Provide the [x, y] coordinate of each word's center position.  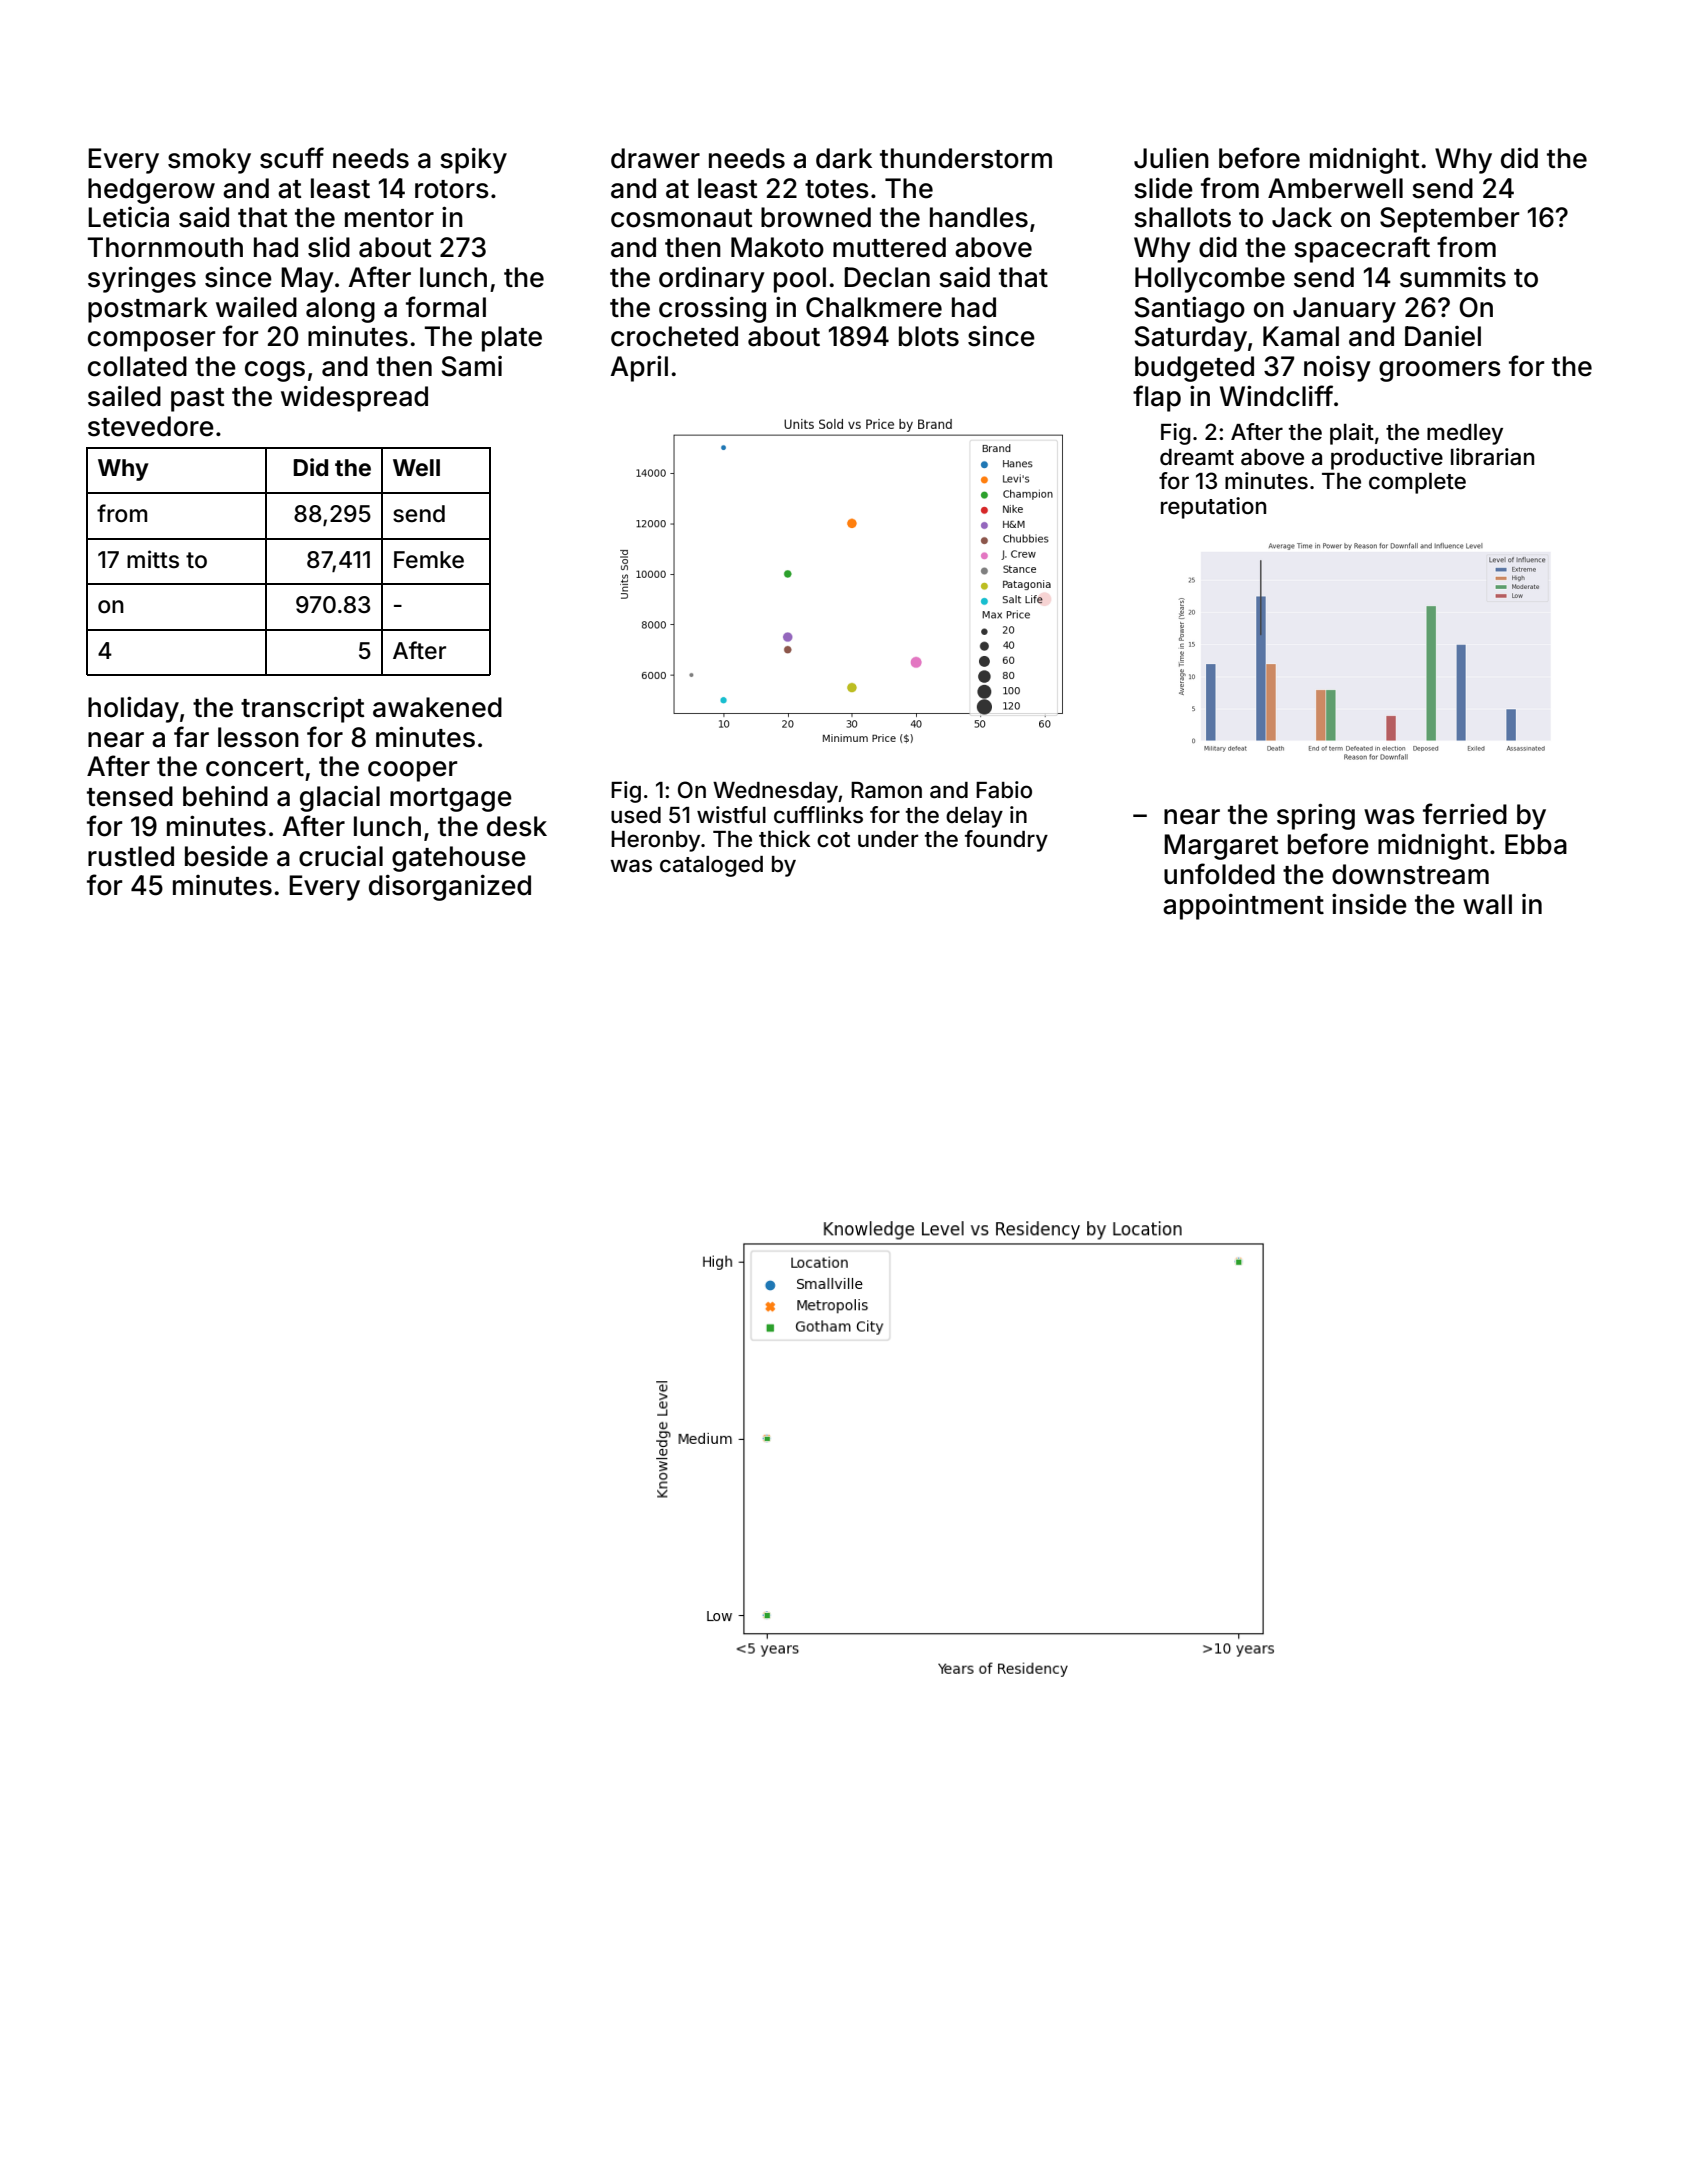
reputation [1213, 508]
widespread [354, 399]
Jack [1302, 217]
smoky [209, 161]
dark [844, 158]
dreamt [1197, 457]
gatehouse [459, 859]
